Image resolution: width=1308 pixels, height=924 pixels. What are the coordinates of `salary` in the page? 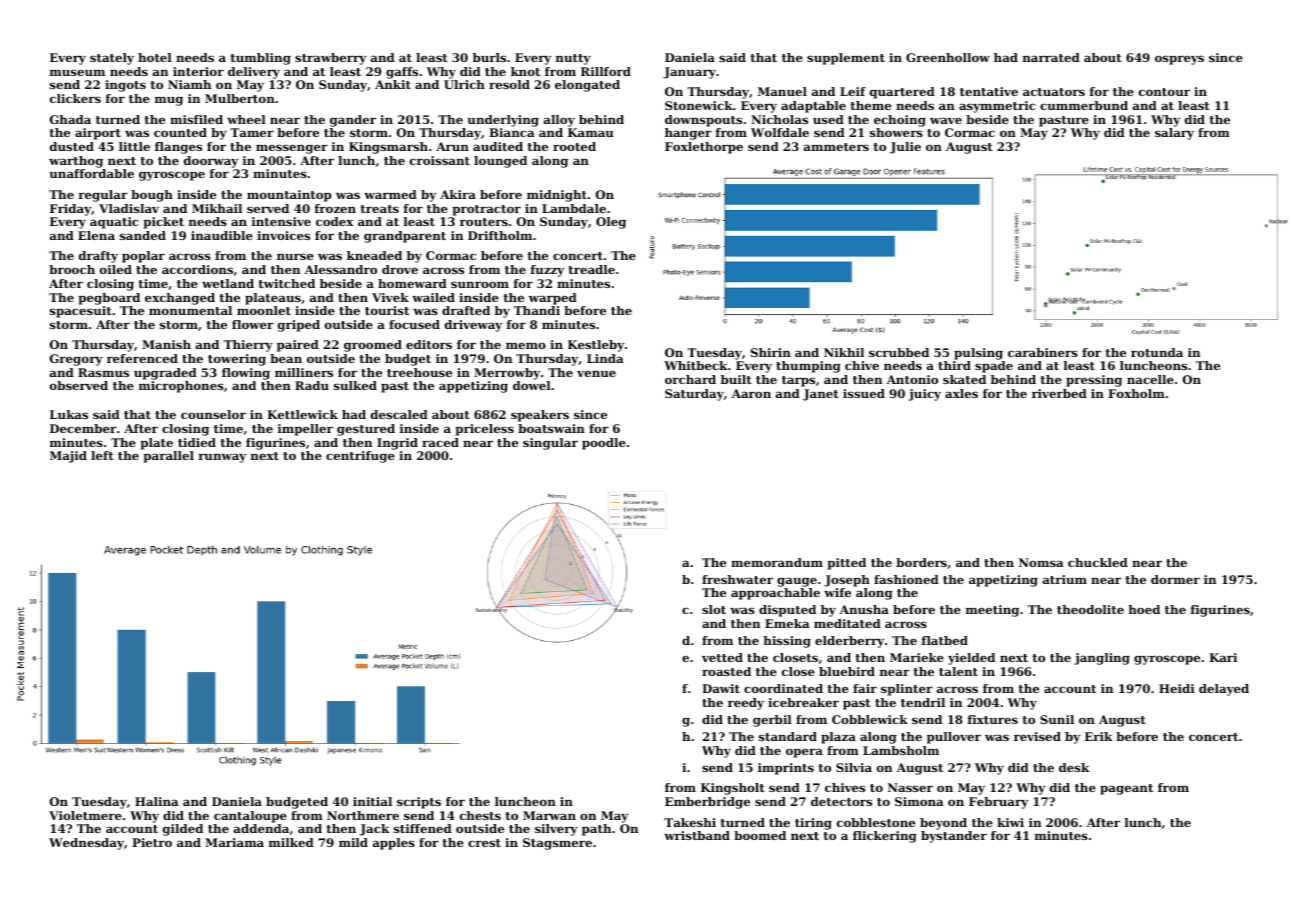 It's located at (1174, 134).
